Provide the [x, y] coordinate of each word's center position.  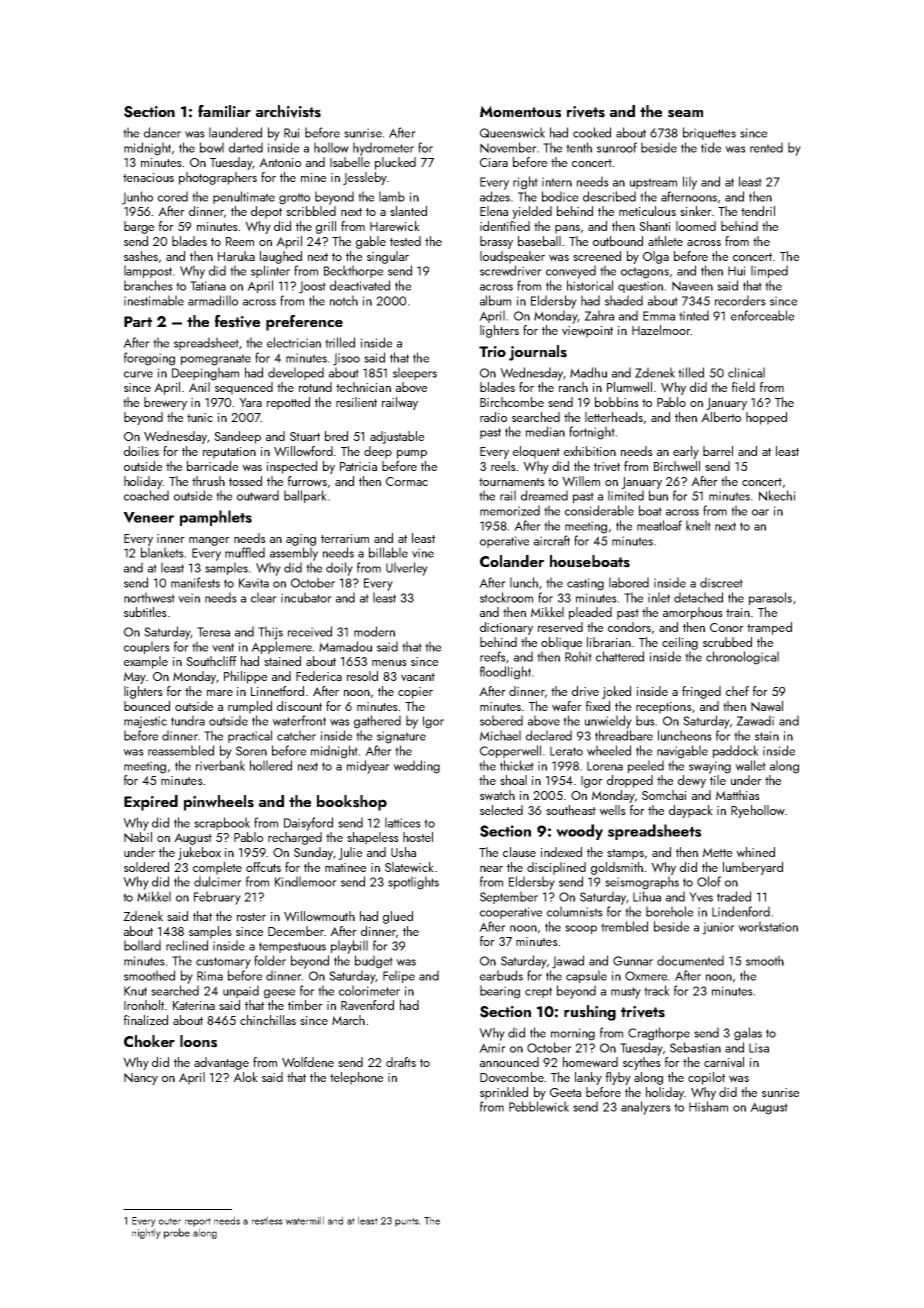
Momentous [520, 112]
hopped [766, 418]
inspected [292, 467]
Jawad [568, 962]
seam [685, 114]
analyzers [646, 1108]
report [198, 1222]
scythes [642, 1063]
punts [407, 1222]
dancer [162, 132]
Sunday [313, 853]
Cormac [407, 481]
